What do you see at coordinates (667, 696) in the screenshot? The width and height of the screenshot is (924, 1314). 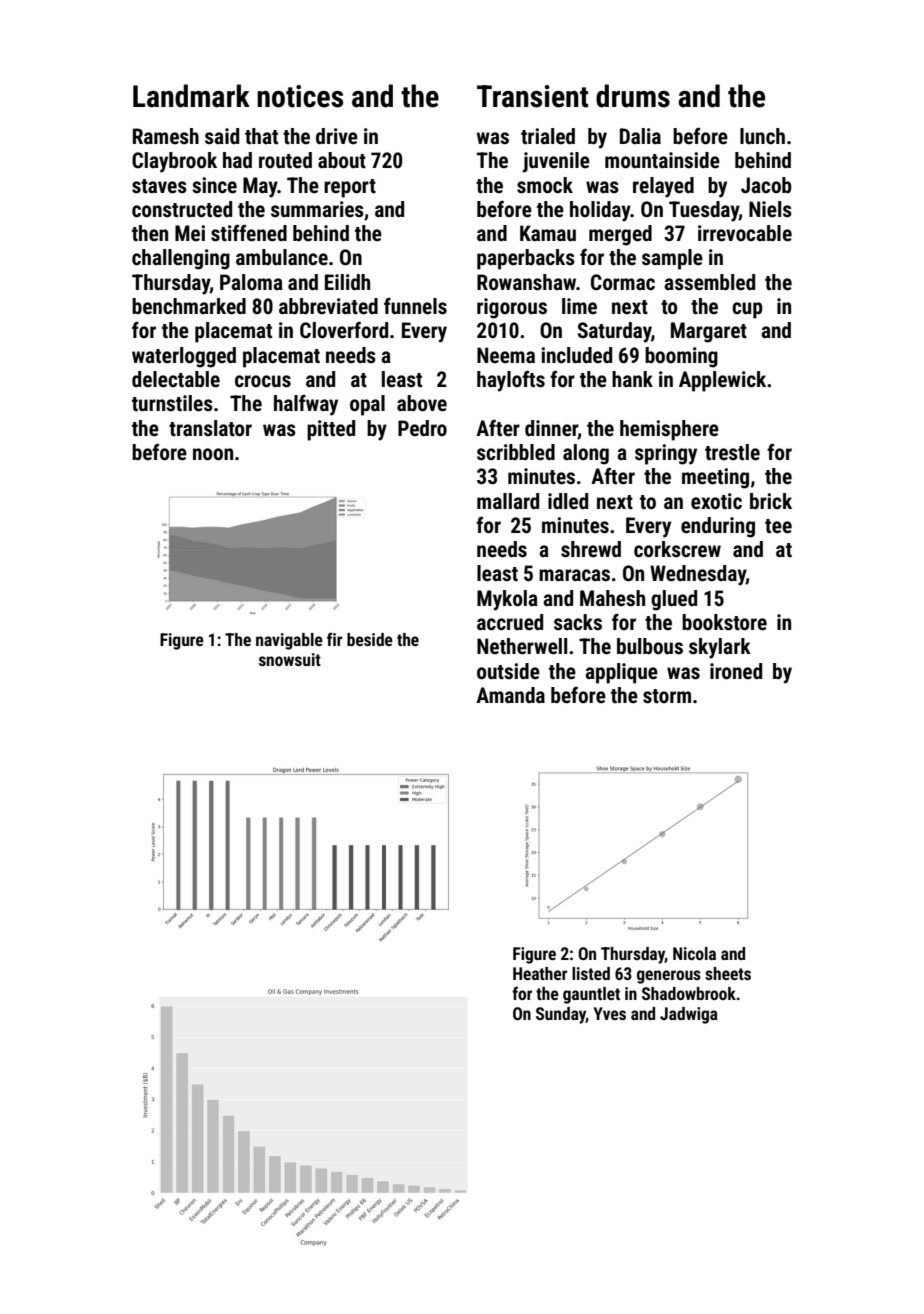 I see `storm` at bounding box center [667, 696].
